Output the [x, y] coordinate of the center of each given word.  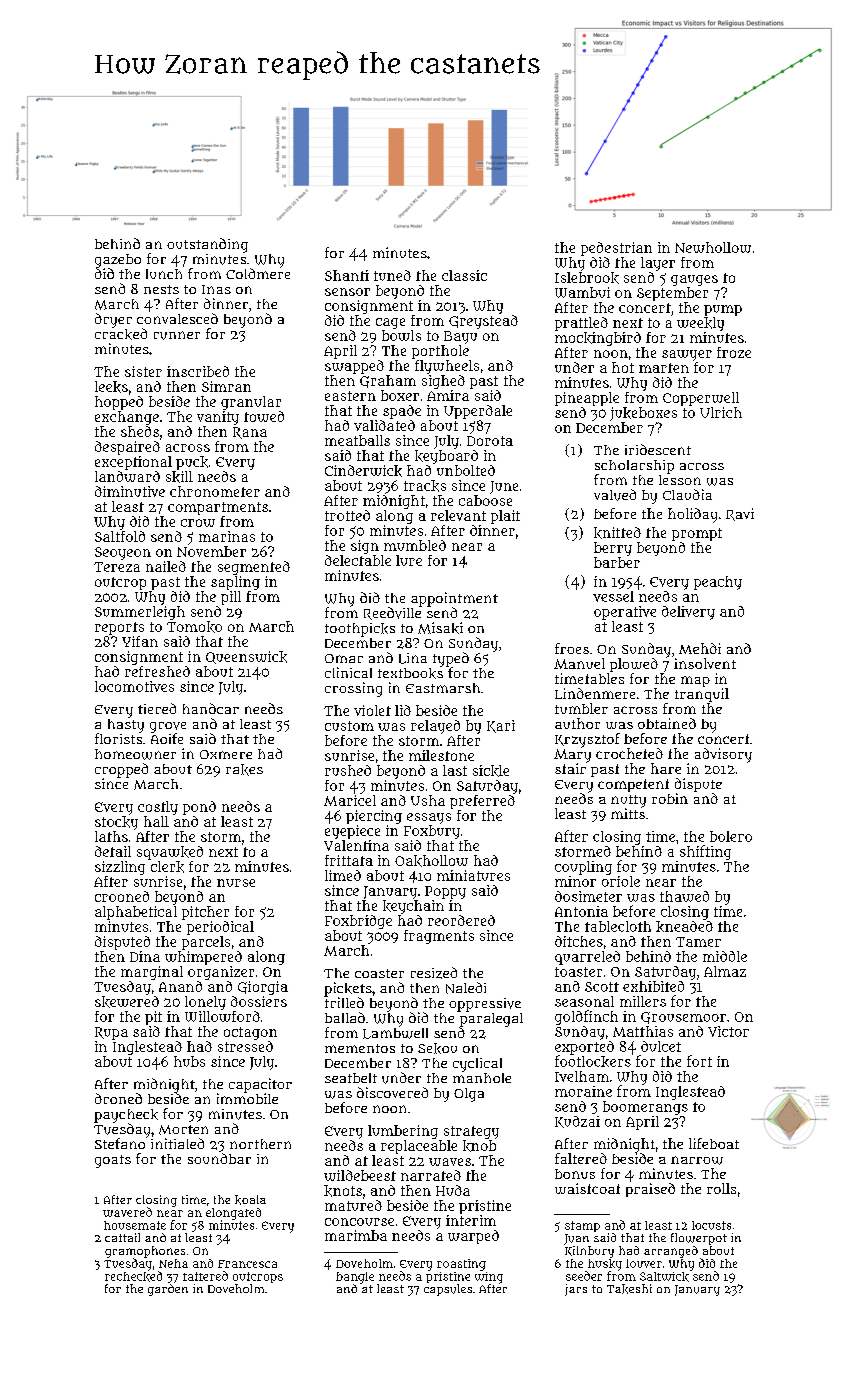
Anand [180, 986]
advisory [723, 755]
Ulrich [721, 412]
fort [699, 1061]
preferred [482, 802]
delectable [358, 560]
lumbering [403, 1132]
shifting [705, 852]
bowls [401, 335]
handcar [211, 708]
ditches [579, 941]
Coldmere [258, 273]
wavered [127, 1212]
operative [625, 613]
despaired [127, 448]
